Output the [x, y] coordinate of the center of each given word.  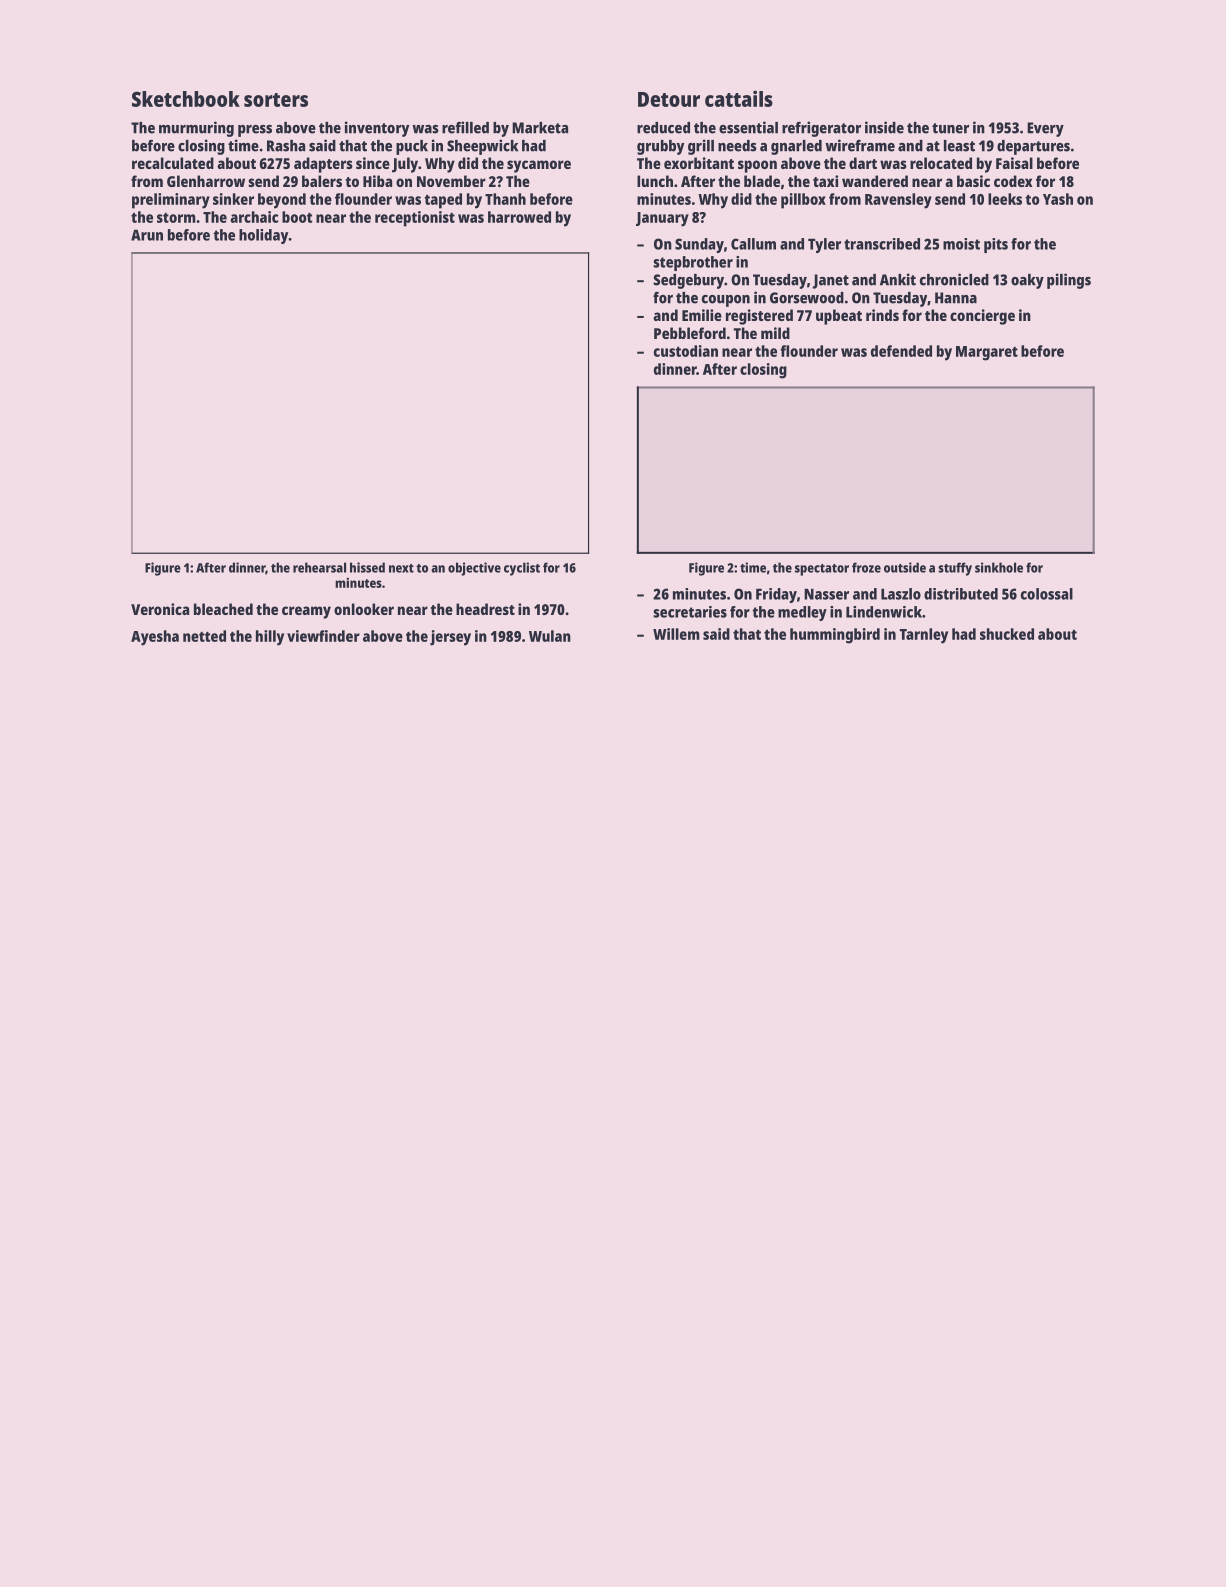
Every [1045, 129]
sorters [276, 100]
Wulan [550, 636]
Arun [147, 235]
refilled [465, 127]
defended [901, 351]
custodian [686, 351]
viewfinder [323, 636]
